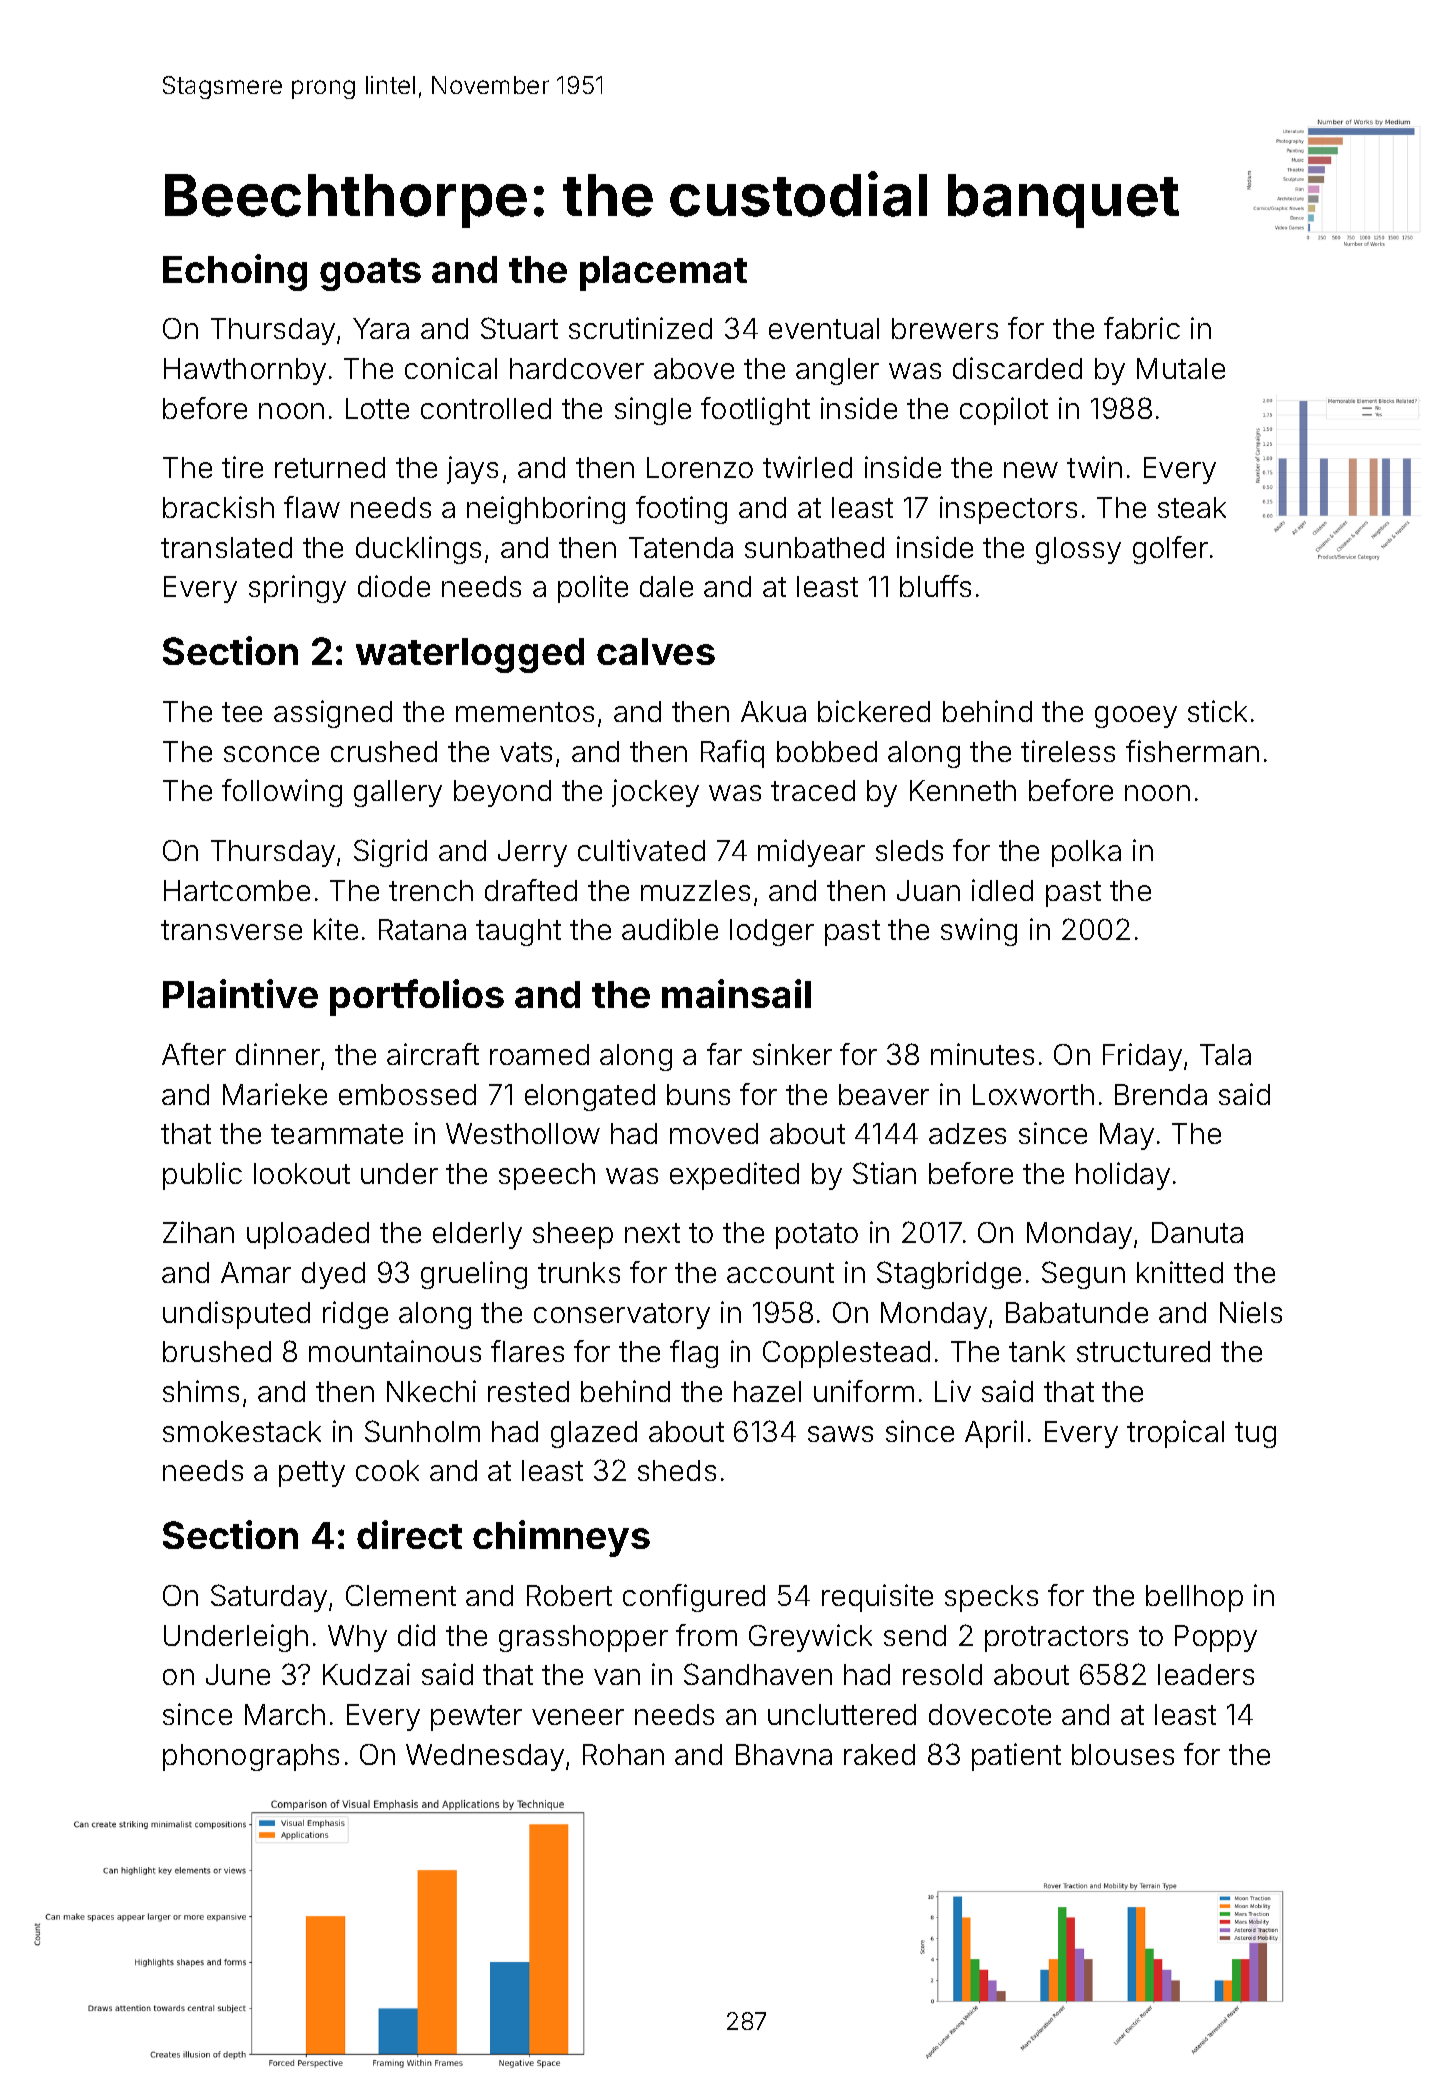 Image resolution: width=1450 pixels, height=2100 pixels. I want to click on resold, so click(942, 1674).
